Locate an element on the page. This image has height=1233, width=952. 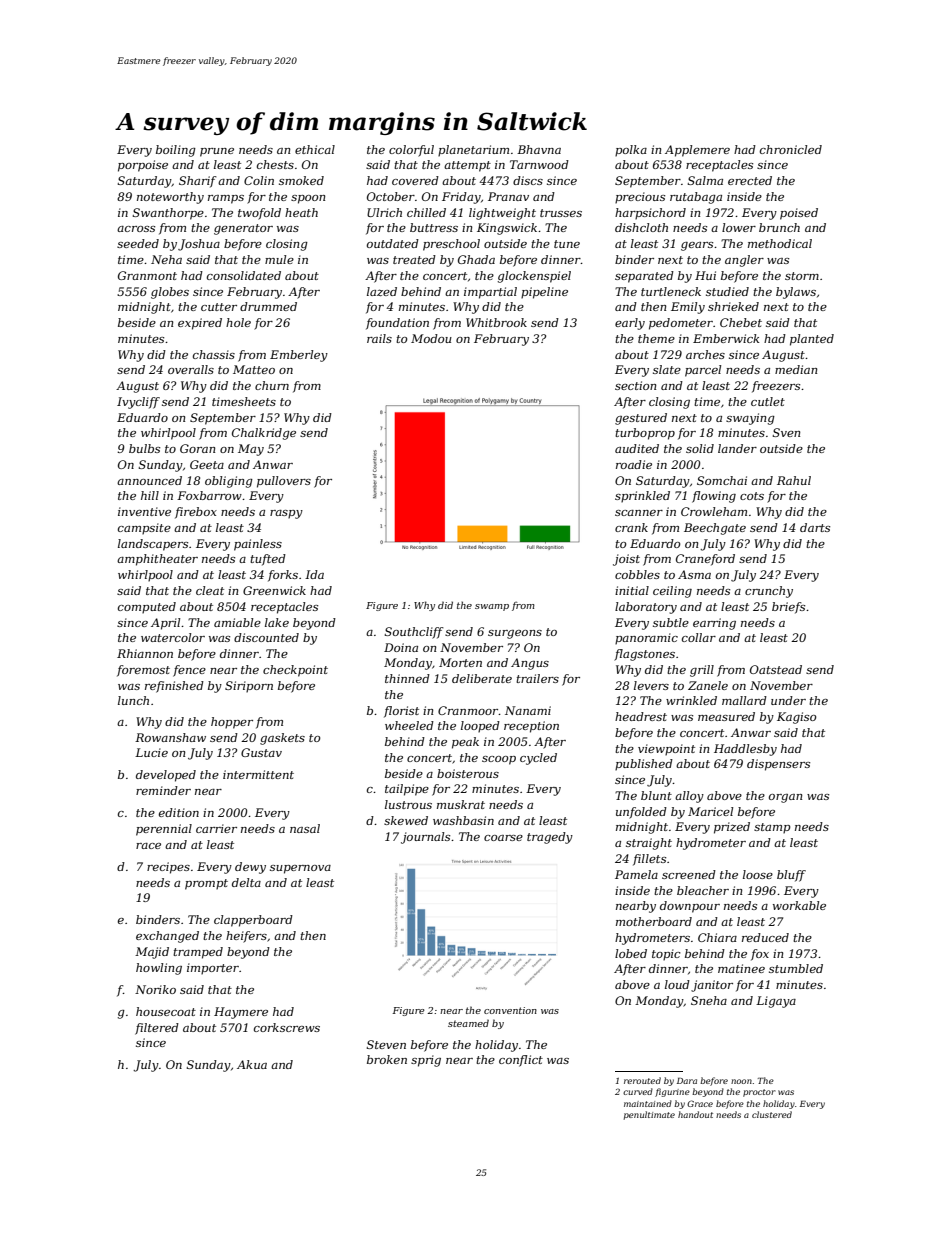
Majid is located at coordinates (152, 953).
